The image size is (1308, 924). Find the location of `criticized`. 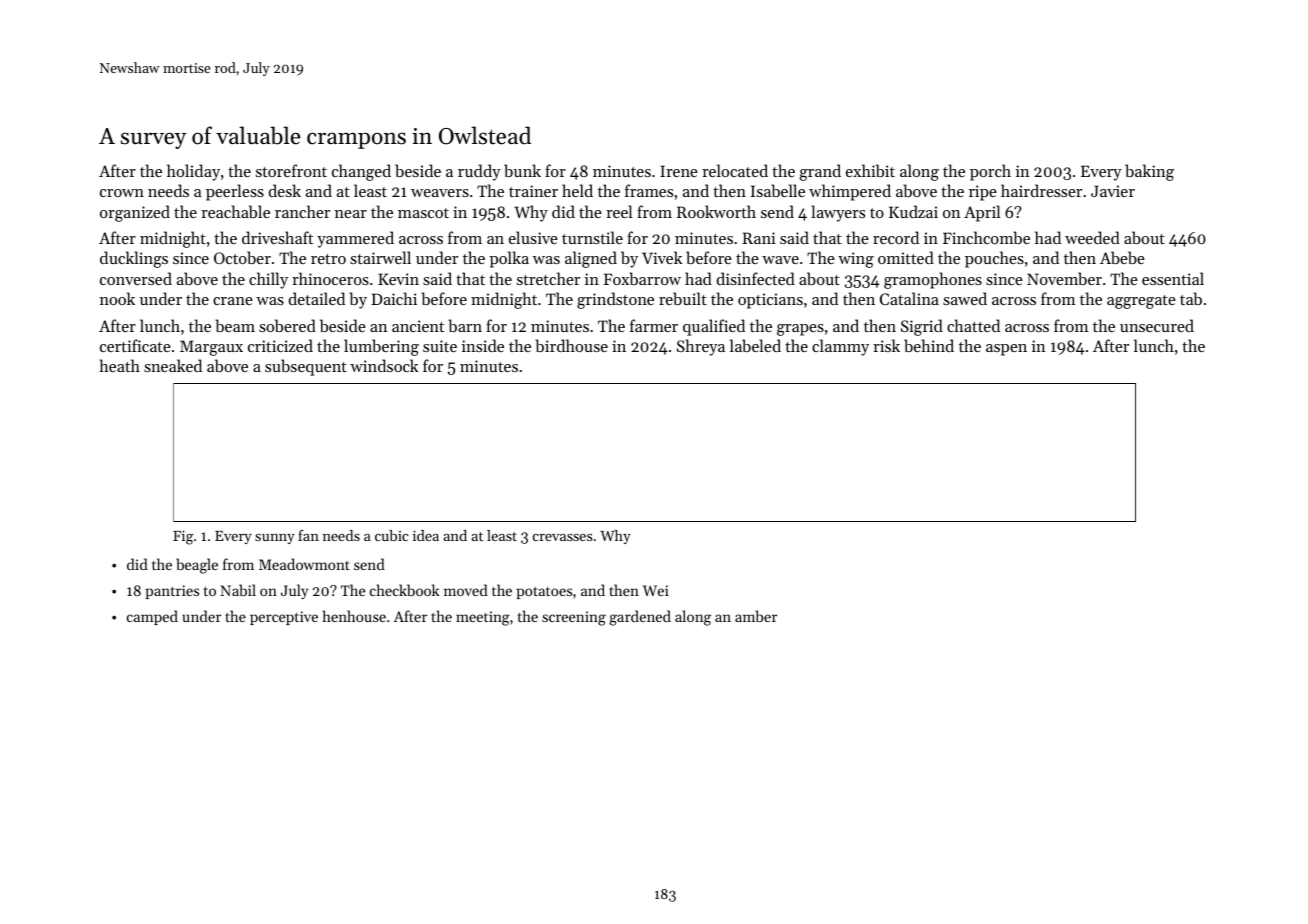

criticized is located at coordinates (280, 345).
